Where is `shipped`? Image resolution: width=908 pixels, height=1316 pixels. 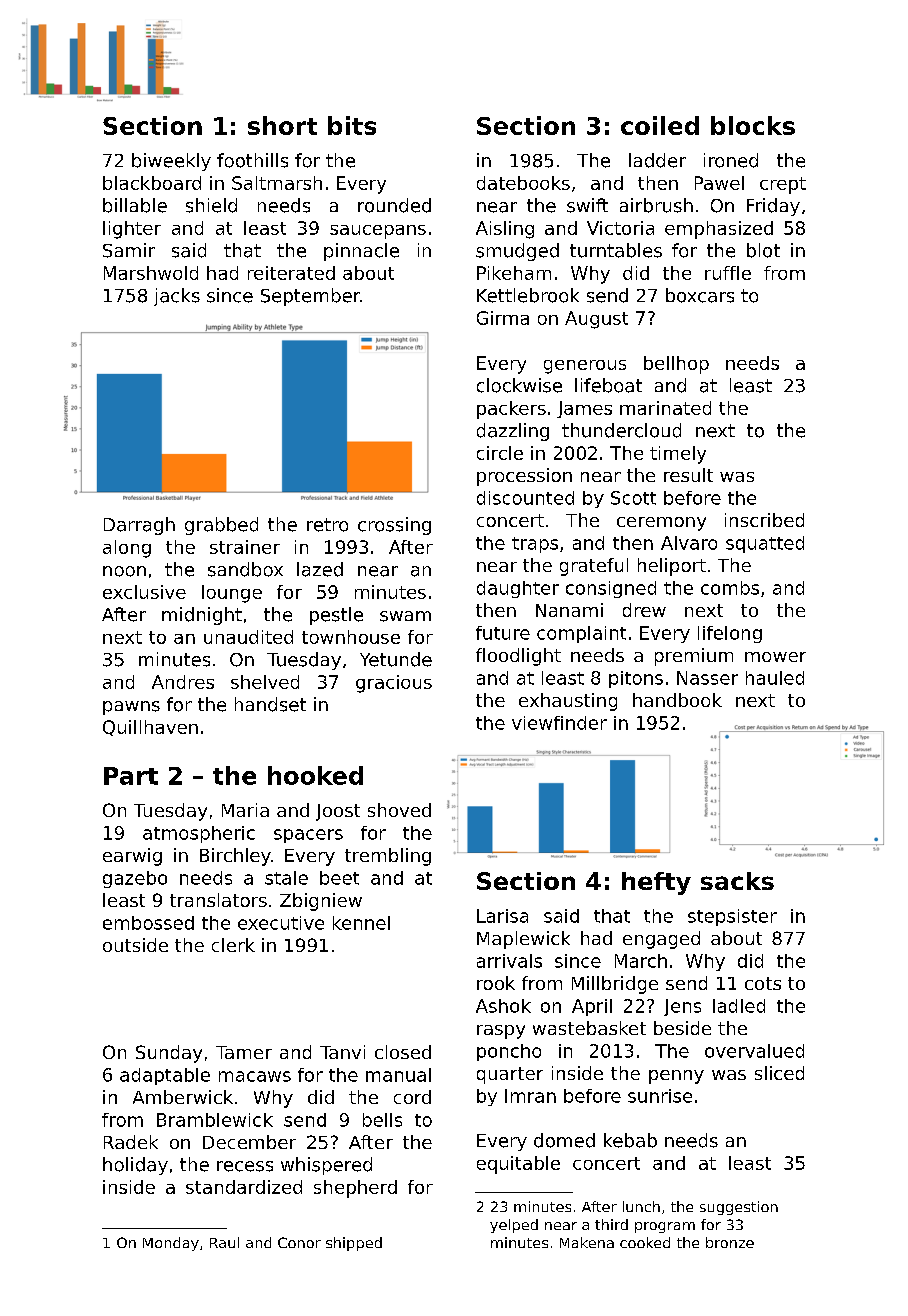 shipped is located at coordinates (354, 1244).
